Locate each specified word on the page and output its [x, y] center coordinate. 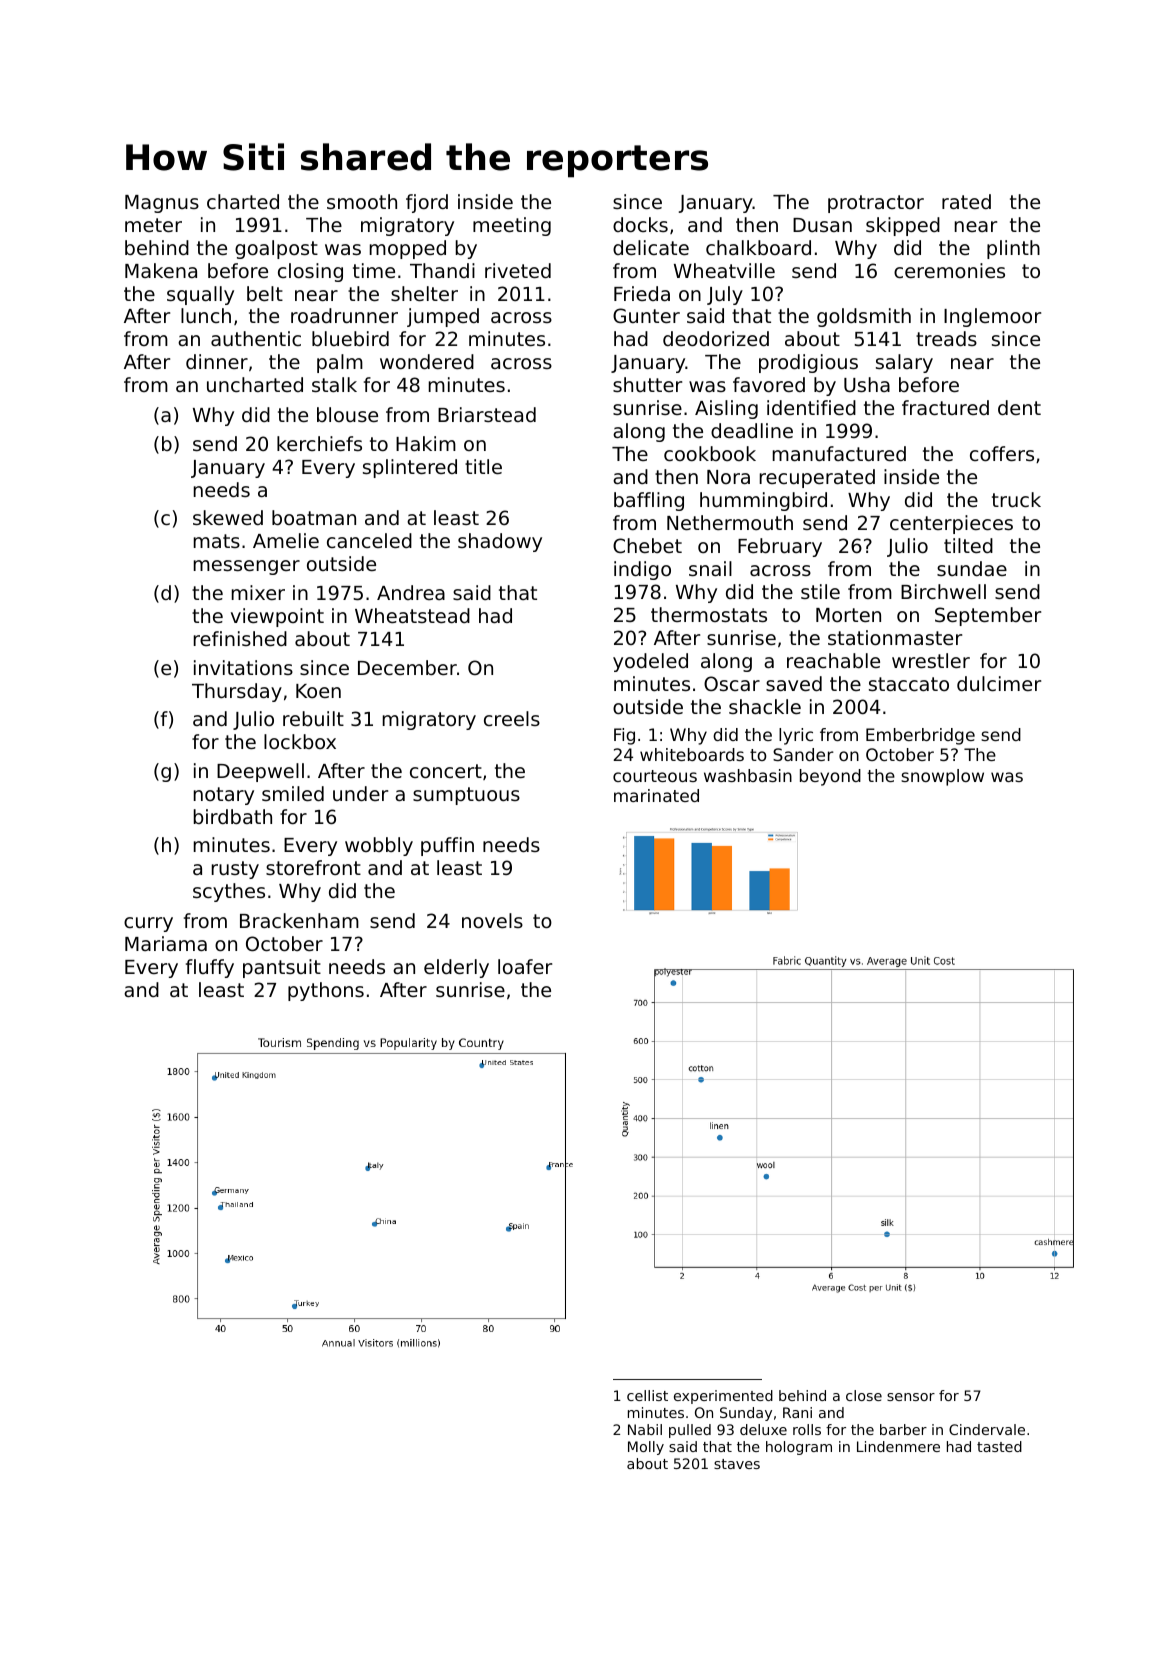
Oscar [732, 683]
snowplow [942, 777]
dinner [217, 361]
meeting [512, 226]
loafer [525, 966]
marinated [656, 795]
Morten [848, 615]
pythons [326, 991]
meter [153, 225]
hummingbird [763, 501]
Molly [646, 1448]
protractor [876, 204]
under [360, 793]
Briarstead [487, 414]
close [864, 1395]
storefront [313, 867]
